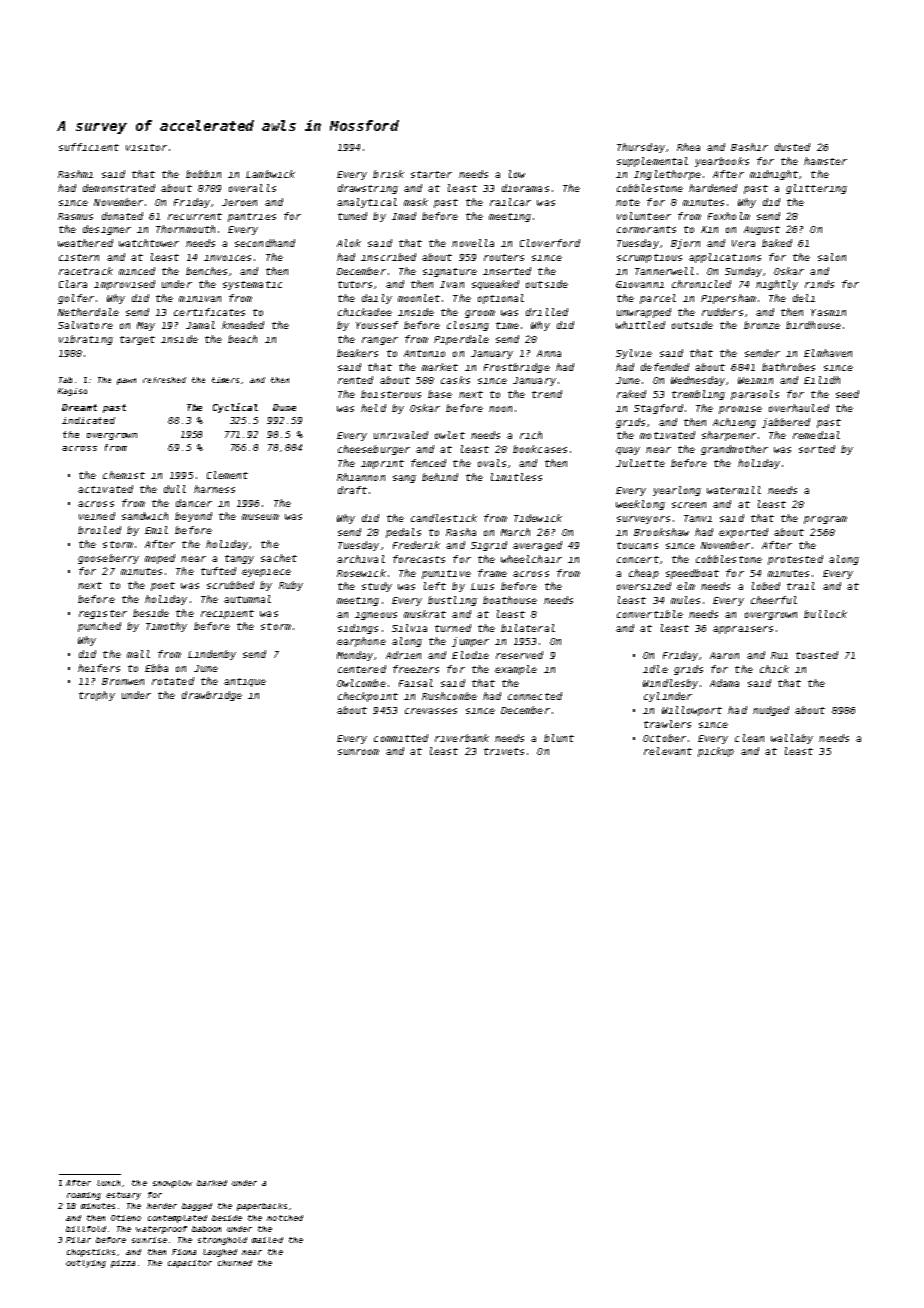 This screenshot has width=924, height=1308. What do you see at coordinates (450, 435) in the screenshot?
I see `owlet` at bounding box center [450, 435].
